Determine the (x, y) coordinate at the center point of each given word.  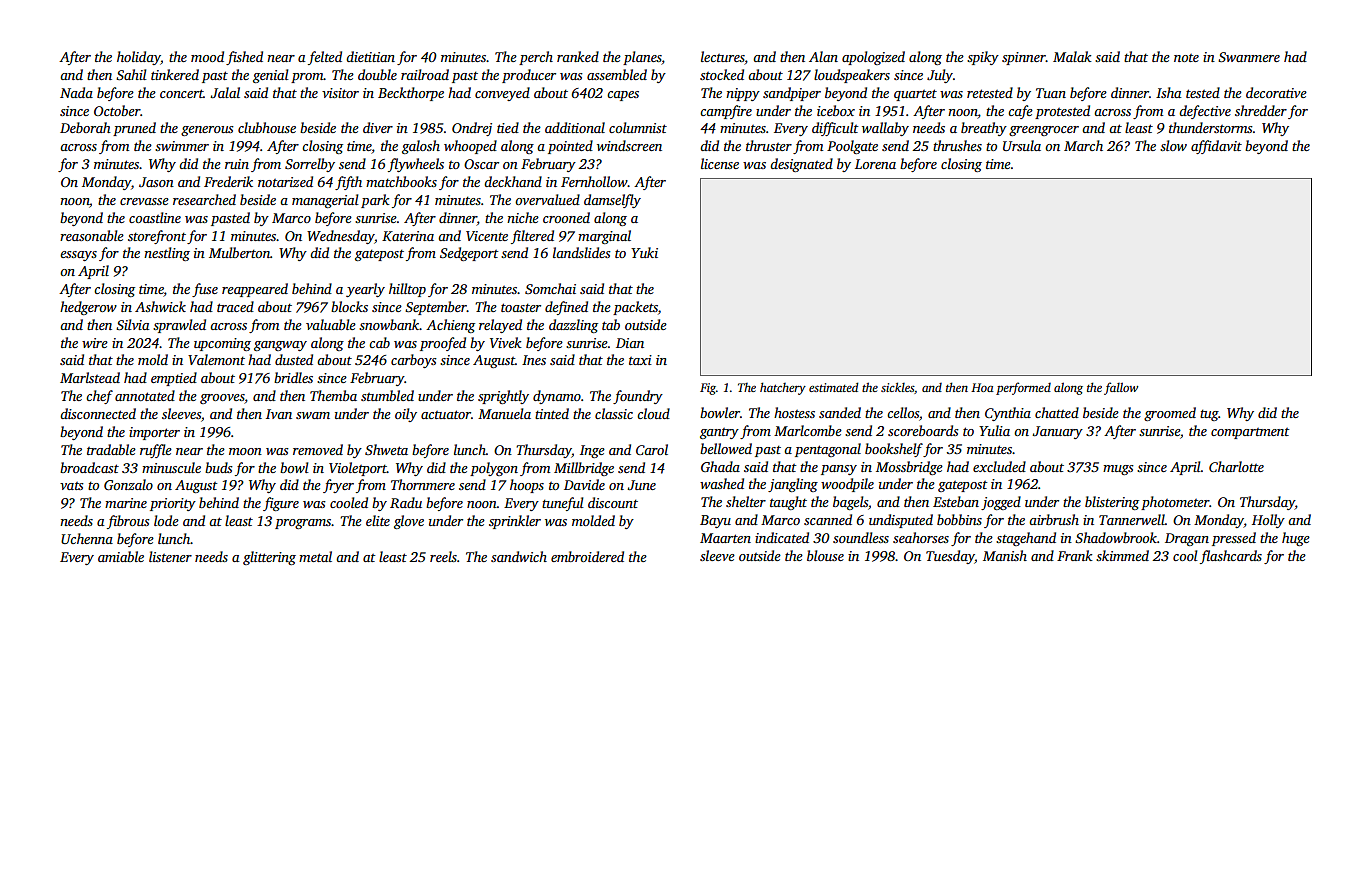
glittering (269, 558)
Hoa (982, 387)
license (720, 163)
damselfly (612, 201)
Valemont (216, 359)
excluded (999, 466)
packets (635, 308)
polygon (494, 469)
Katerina (408, 236)
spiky (983, 58)
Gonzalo (128, 484)
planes (642, 58)
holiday (139, 58)
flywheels (416, 165)
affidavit (1216, 147)
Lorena (875, 164)
